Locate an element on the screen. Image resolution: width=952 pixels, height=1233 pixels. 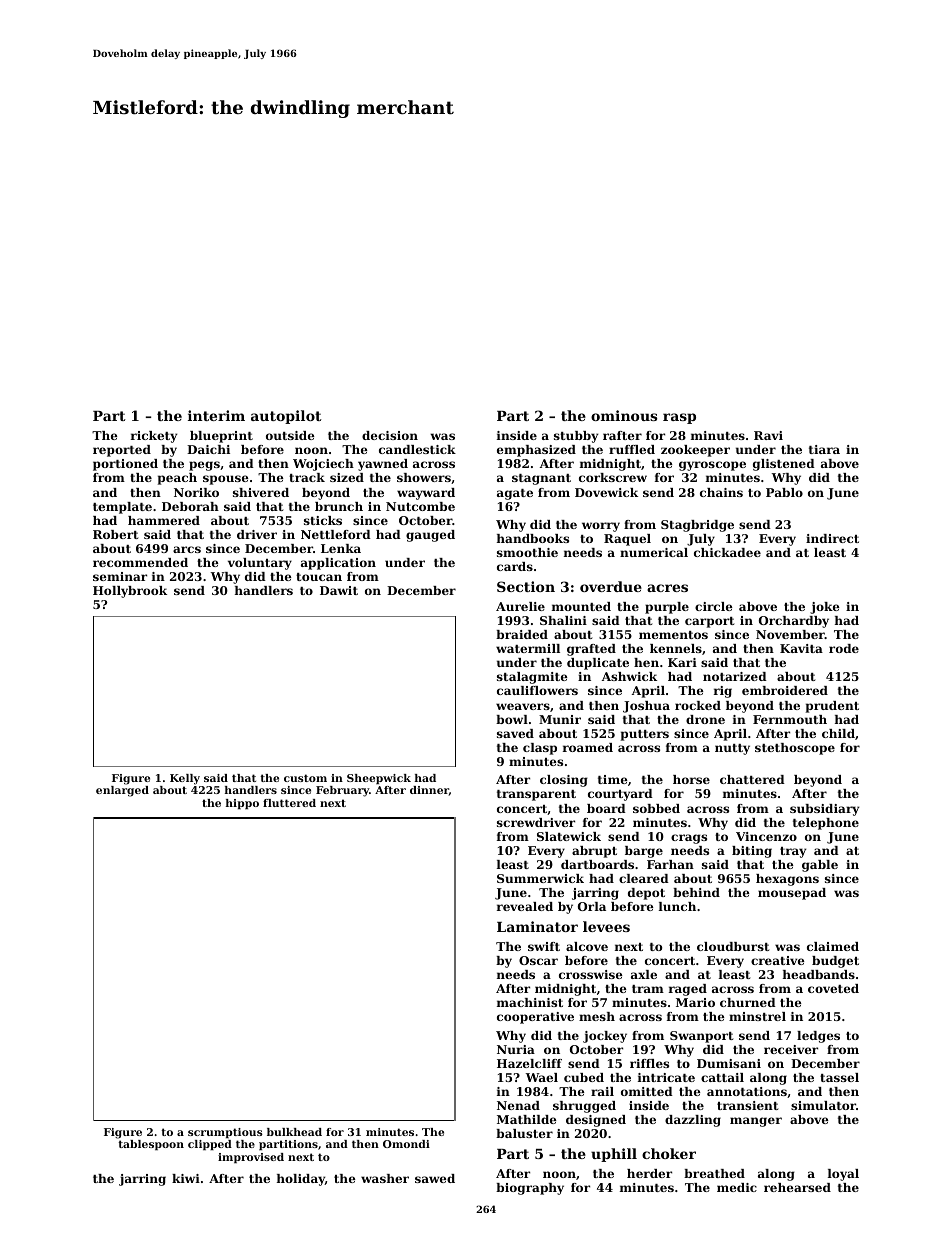
crags is located at coordinates (689, 839).
